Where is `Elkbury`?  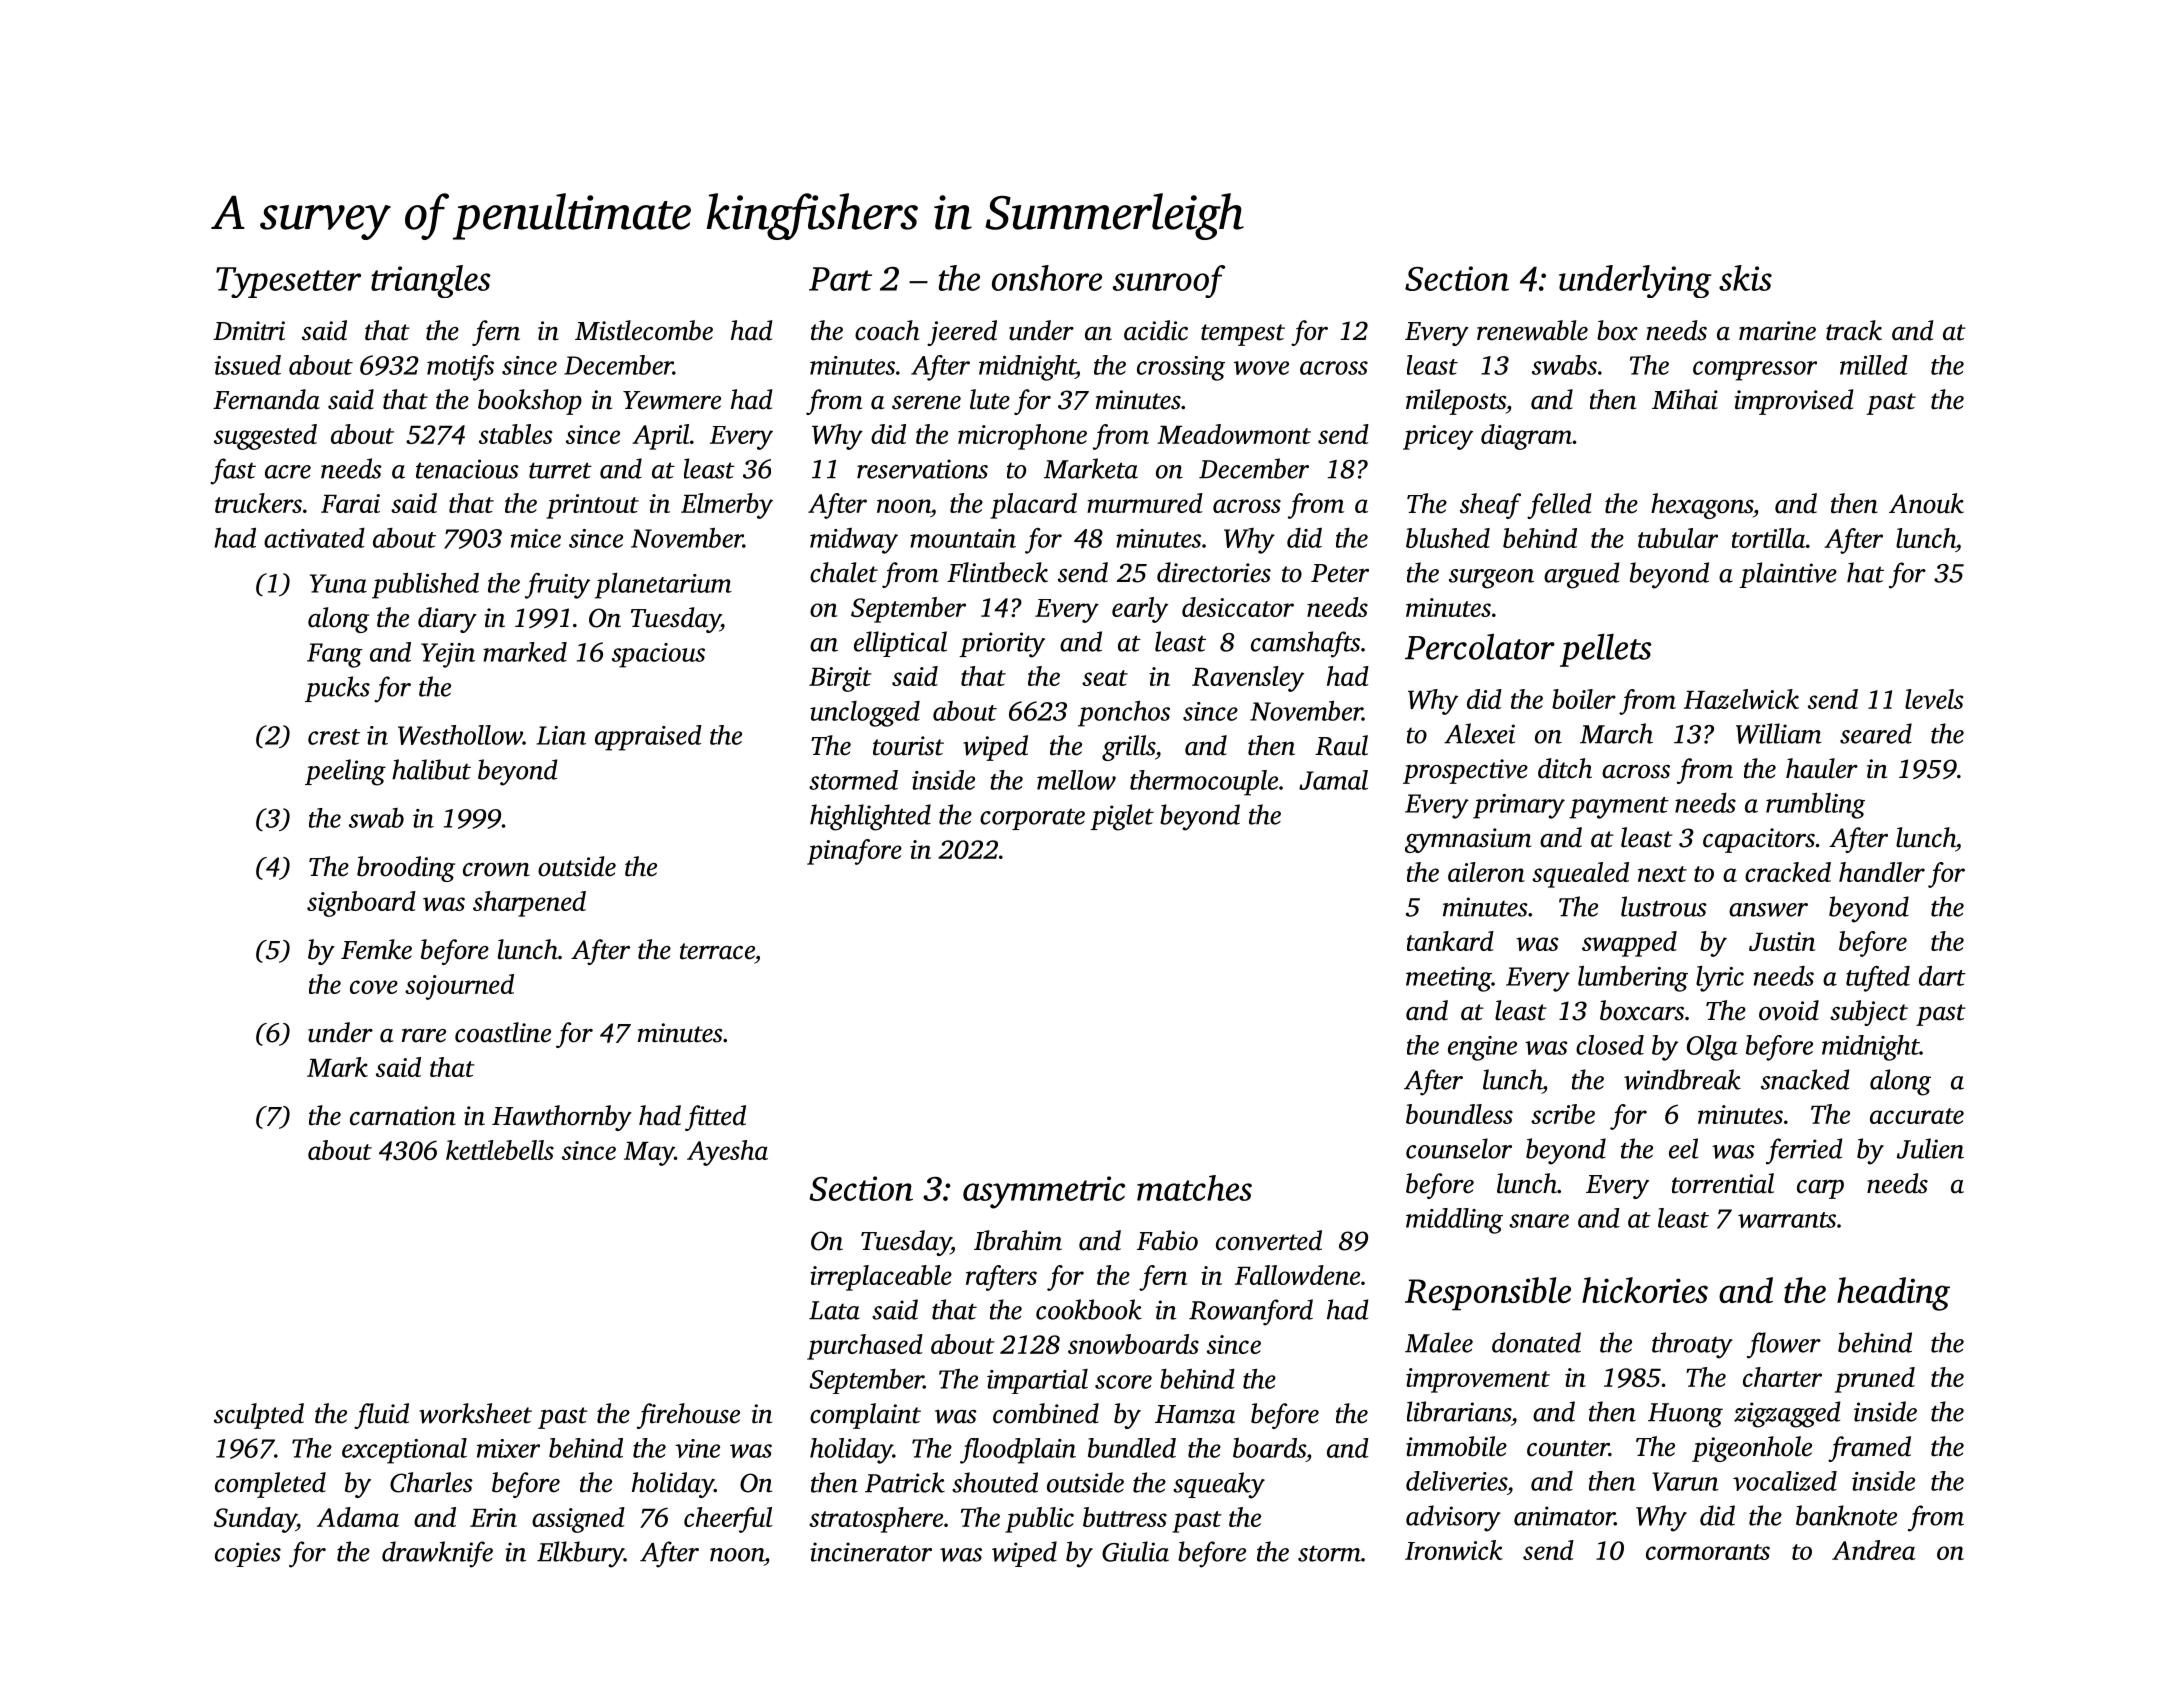 Elkbury is located at coordinates (580, 1554).
